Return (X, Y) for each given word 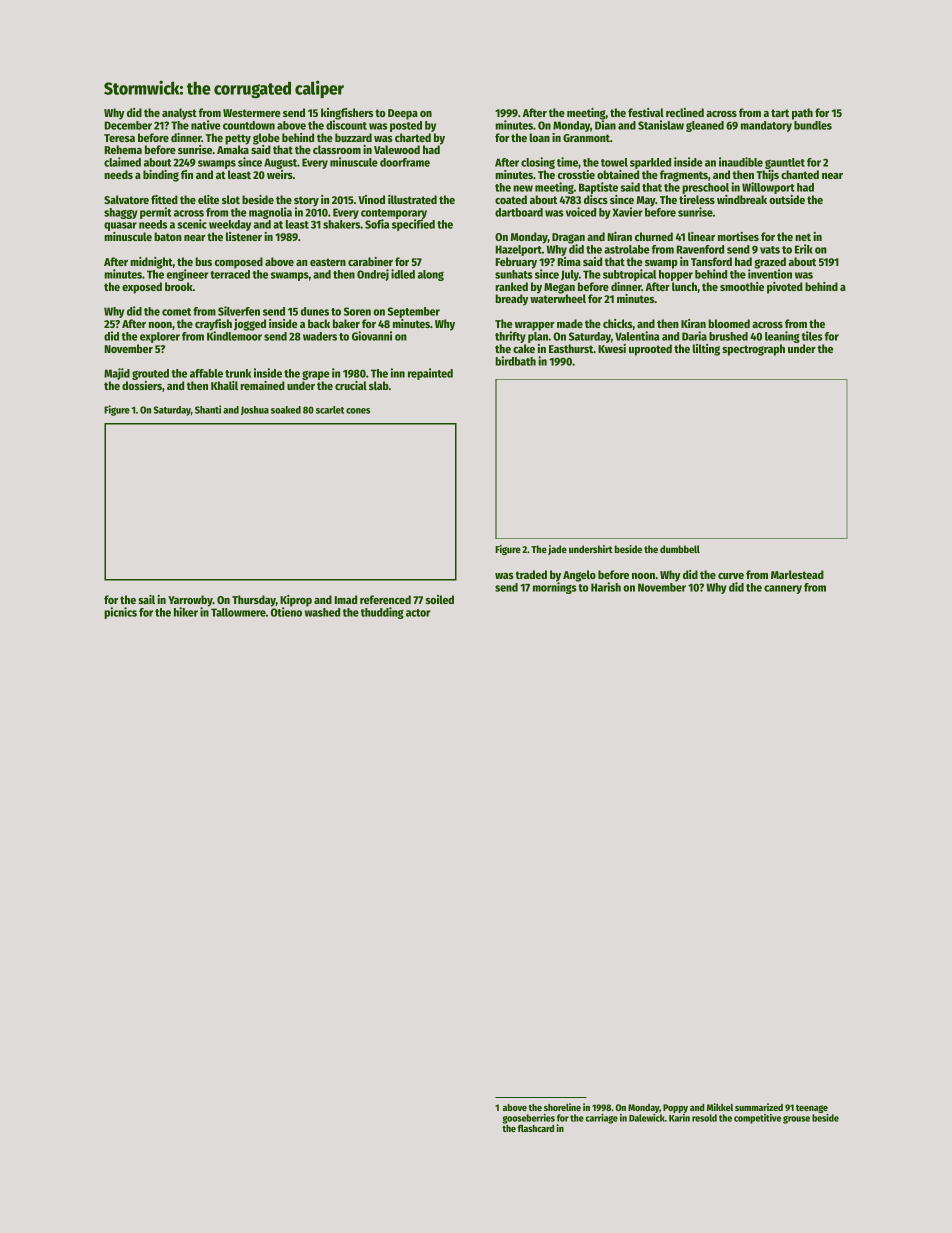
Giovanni (372, 336)
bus (203, 261)
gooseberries (528, 1119)
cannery (783, 589)
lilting (706, 350)
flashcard (536, 1128)
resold (704, 1118)
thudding (382, 613)
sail (146, 599)
